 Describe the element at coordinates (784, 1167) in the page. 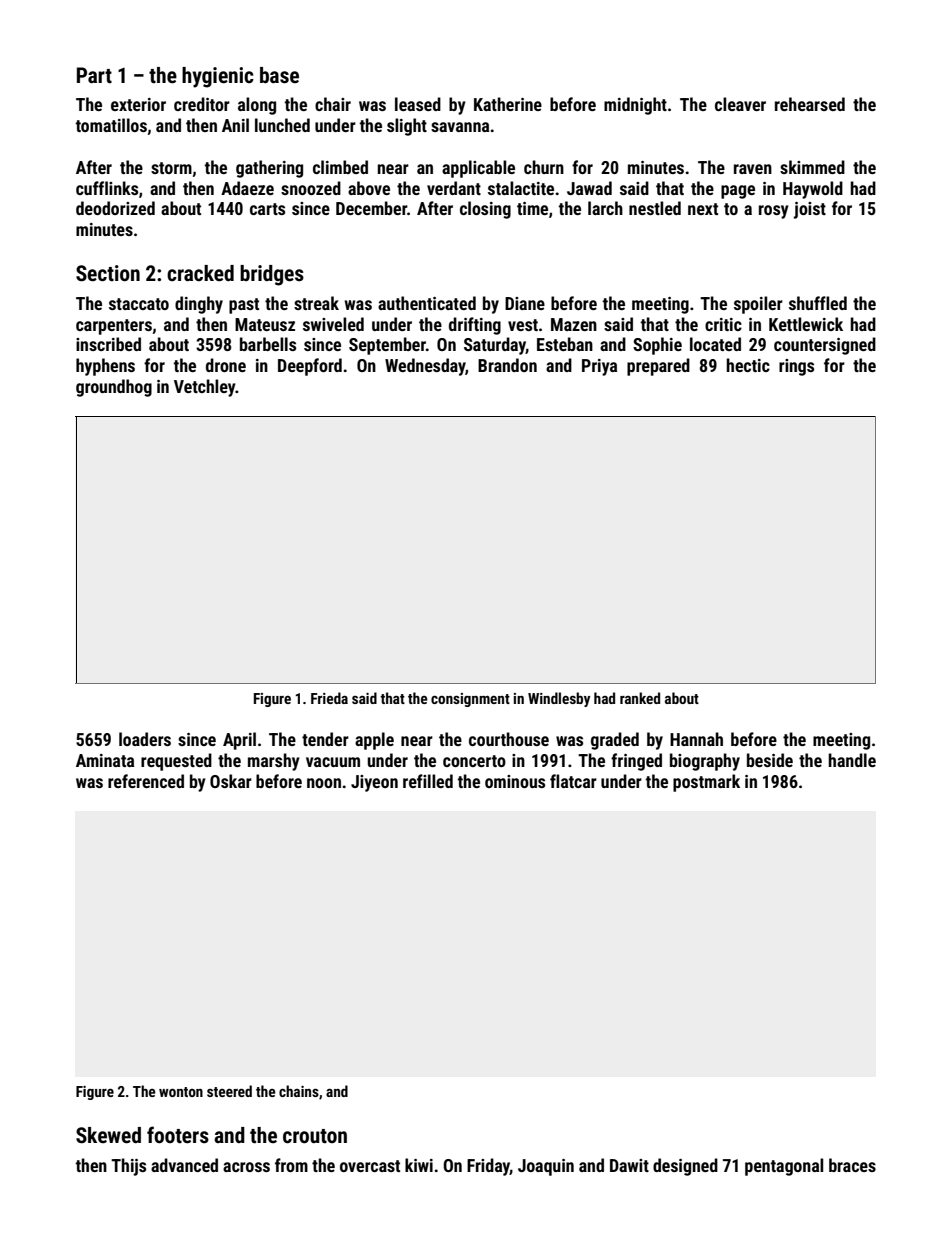

I see `pentagonal` at that location.
